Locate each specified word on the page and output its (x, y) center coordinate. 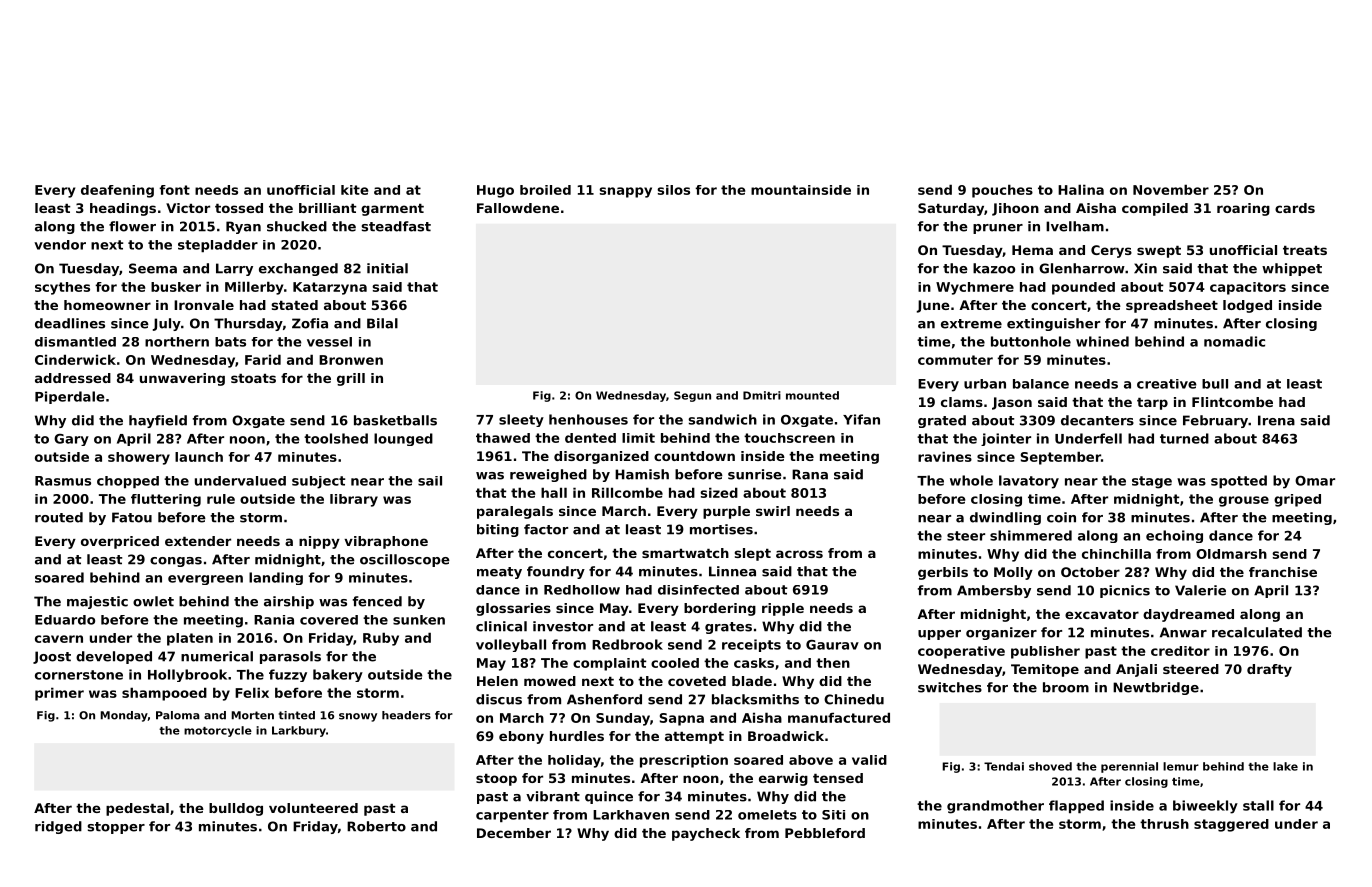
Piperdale (70, 397)
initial (387, 268)
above (811, 760)
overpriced (120, 542)
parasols (290, 657)
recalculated (1257, 632)
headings (123, 209)
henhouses (588, 419)
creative (1167, 384)
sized (719, 492)
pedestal (137, 809)
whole (971, 480)
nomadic (1234, 341)
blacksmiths (755, 699)
